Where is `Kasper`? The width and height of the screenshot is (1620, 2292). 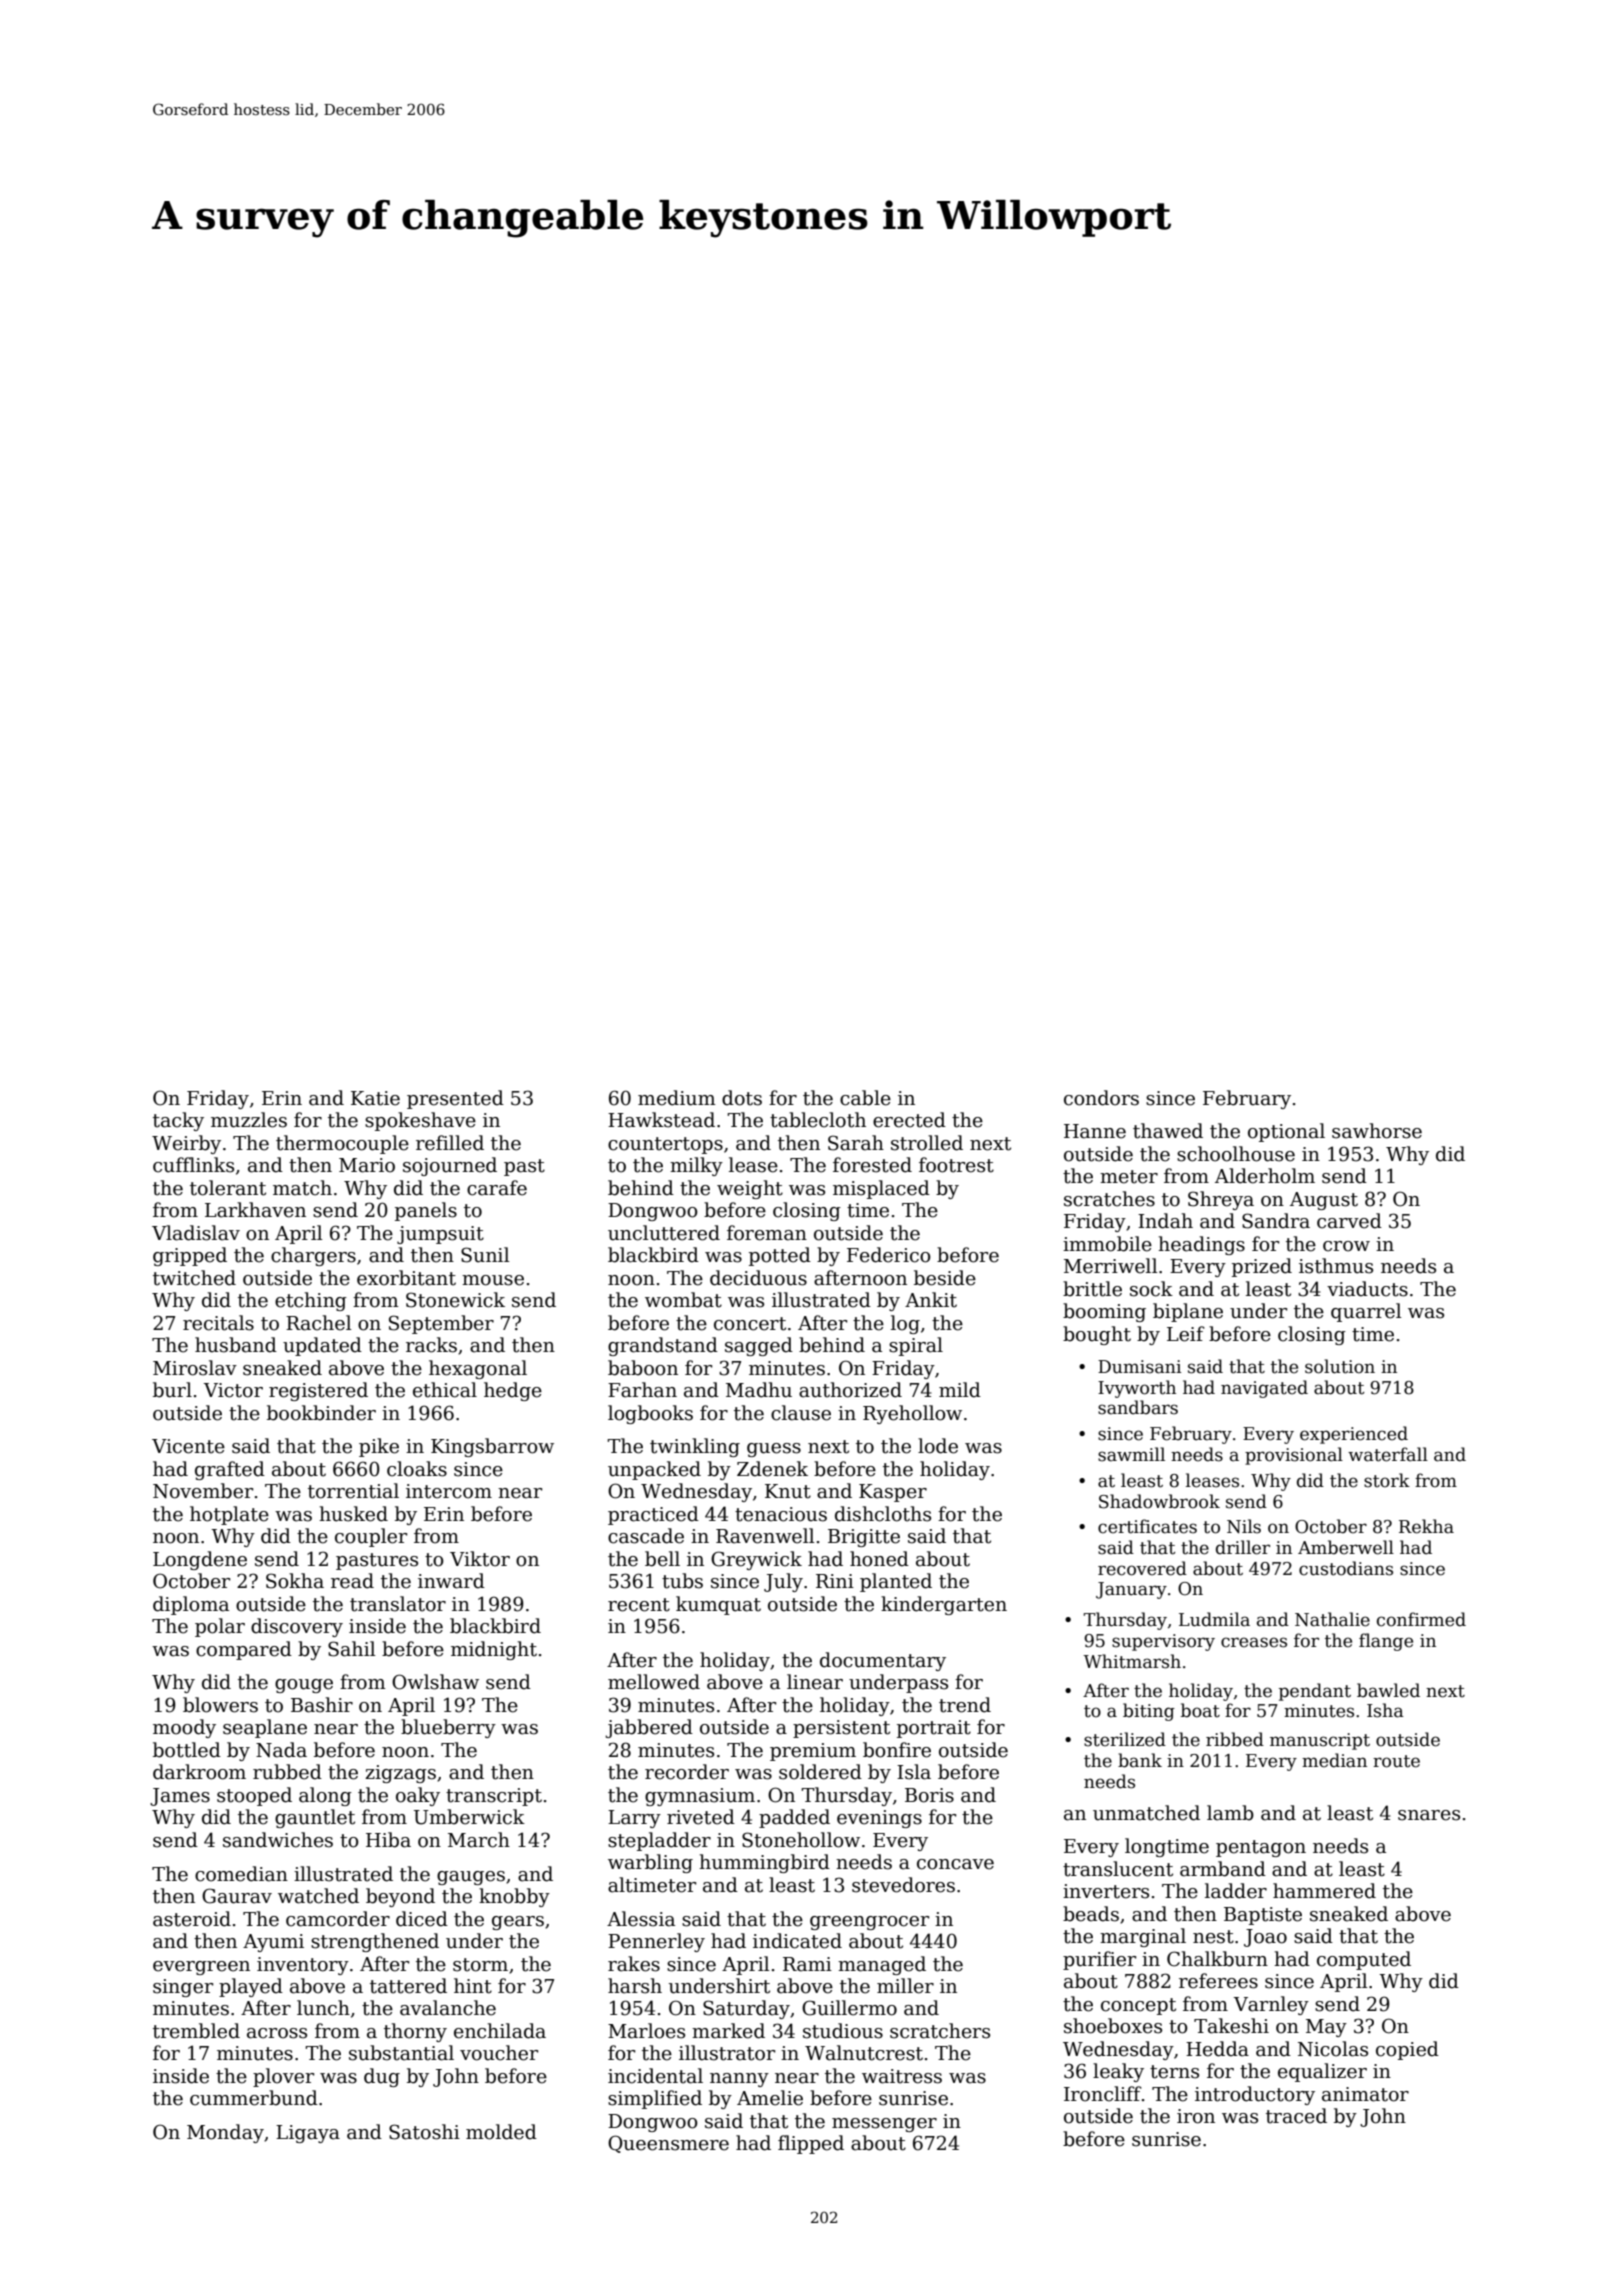 Kasper is located at coordinates (893, 1493).
